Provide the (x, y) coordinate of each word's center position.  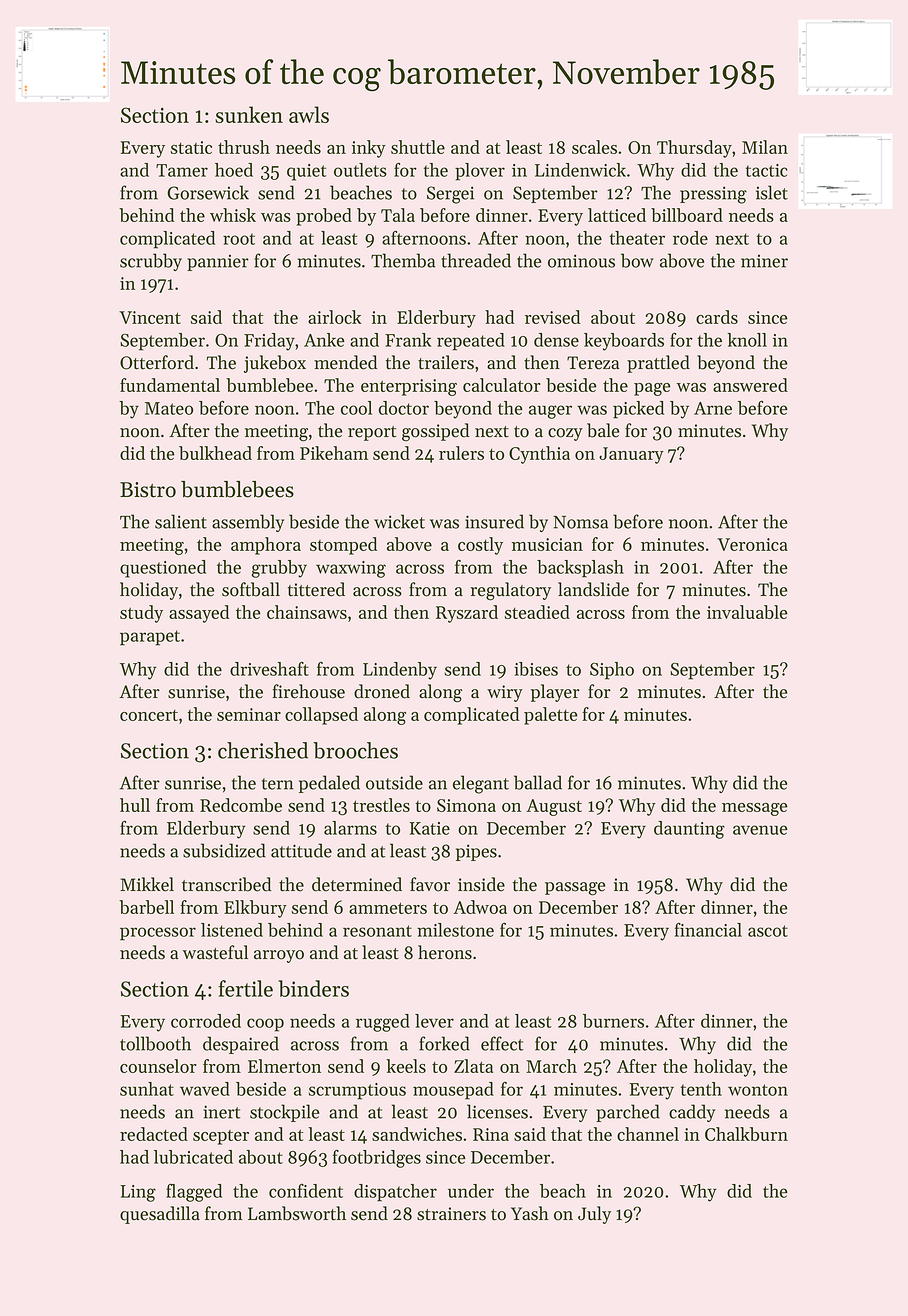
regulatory (510, 591)
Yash (530, 1213)
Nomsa (580, 522)
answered (750, 385)
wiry (505, 693)
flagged (194, 1193)
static (191, 147)
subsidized (224, 850)
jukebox (275, 364)
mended (345, 362)
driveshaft (269, 669)
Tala (398, 215)
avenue (760, 830)
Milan (765, 147)
